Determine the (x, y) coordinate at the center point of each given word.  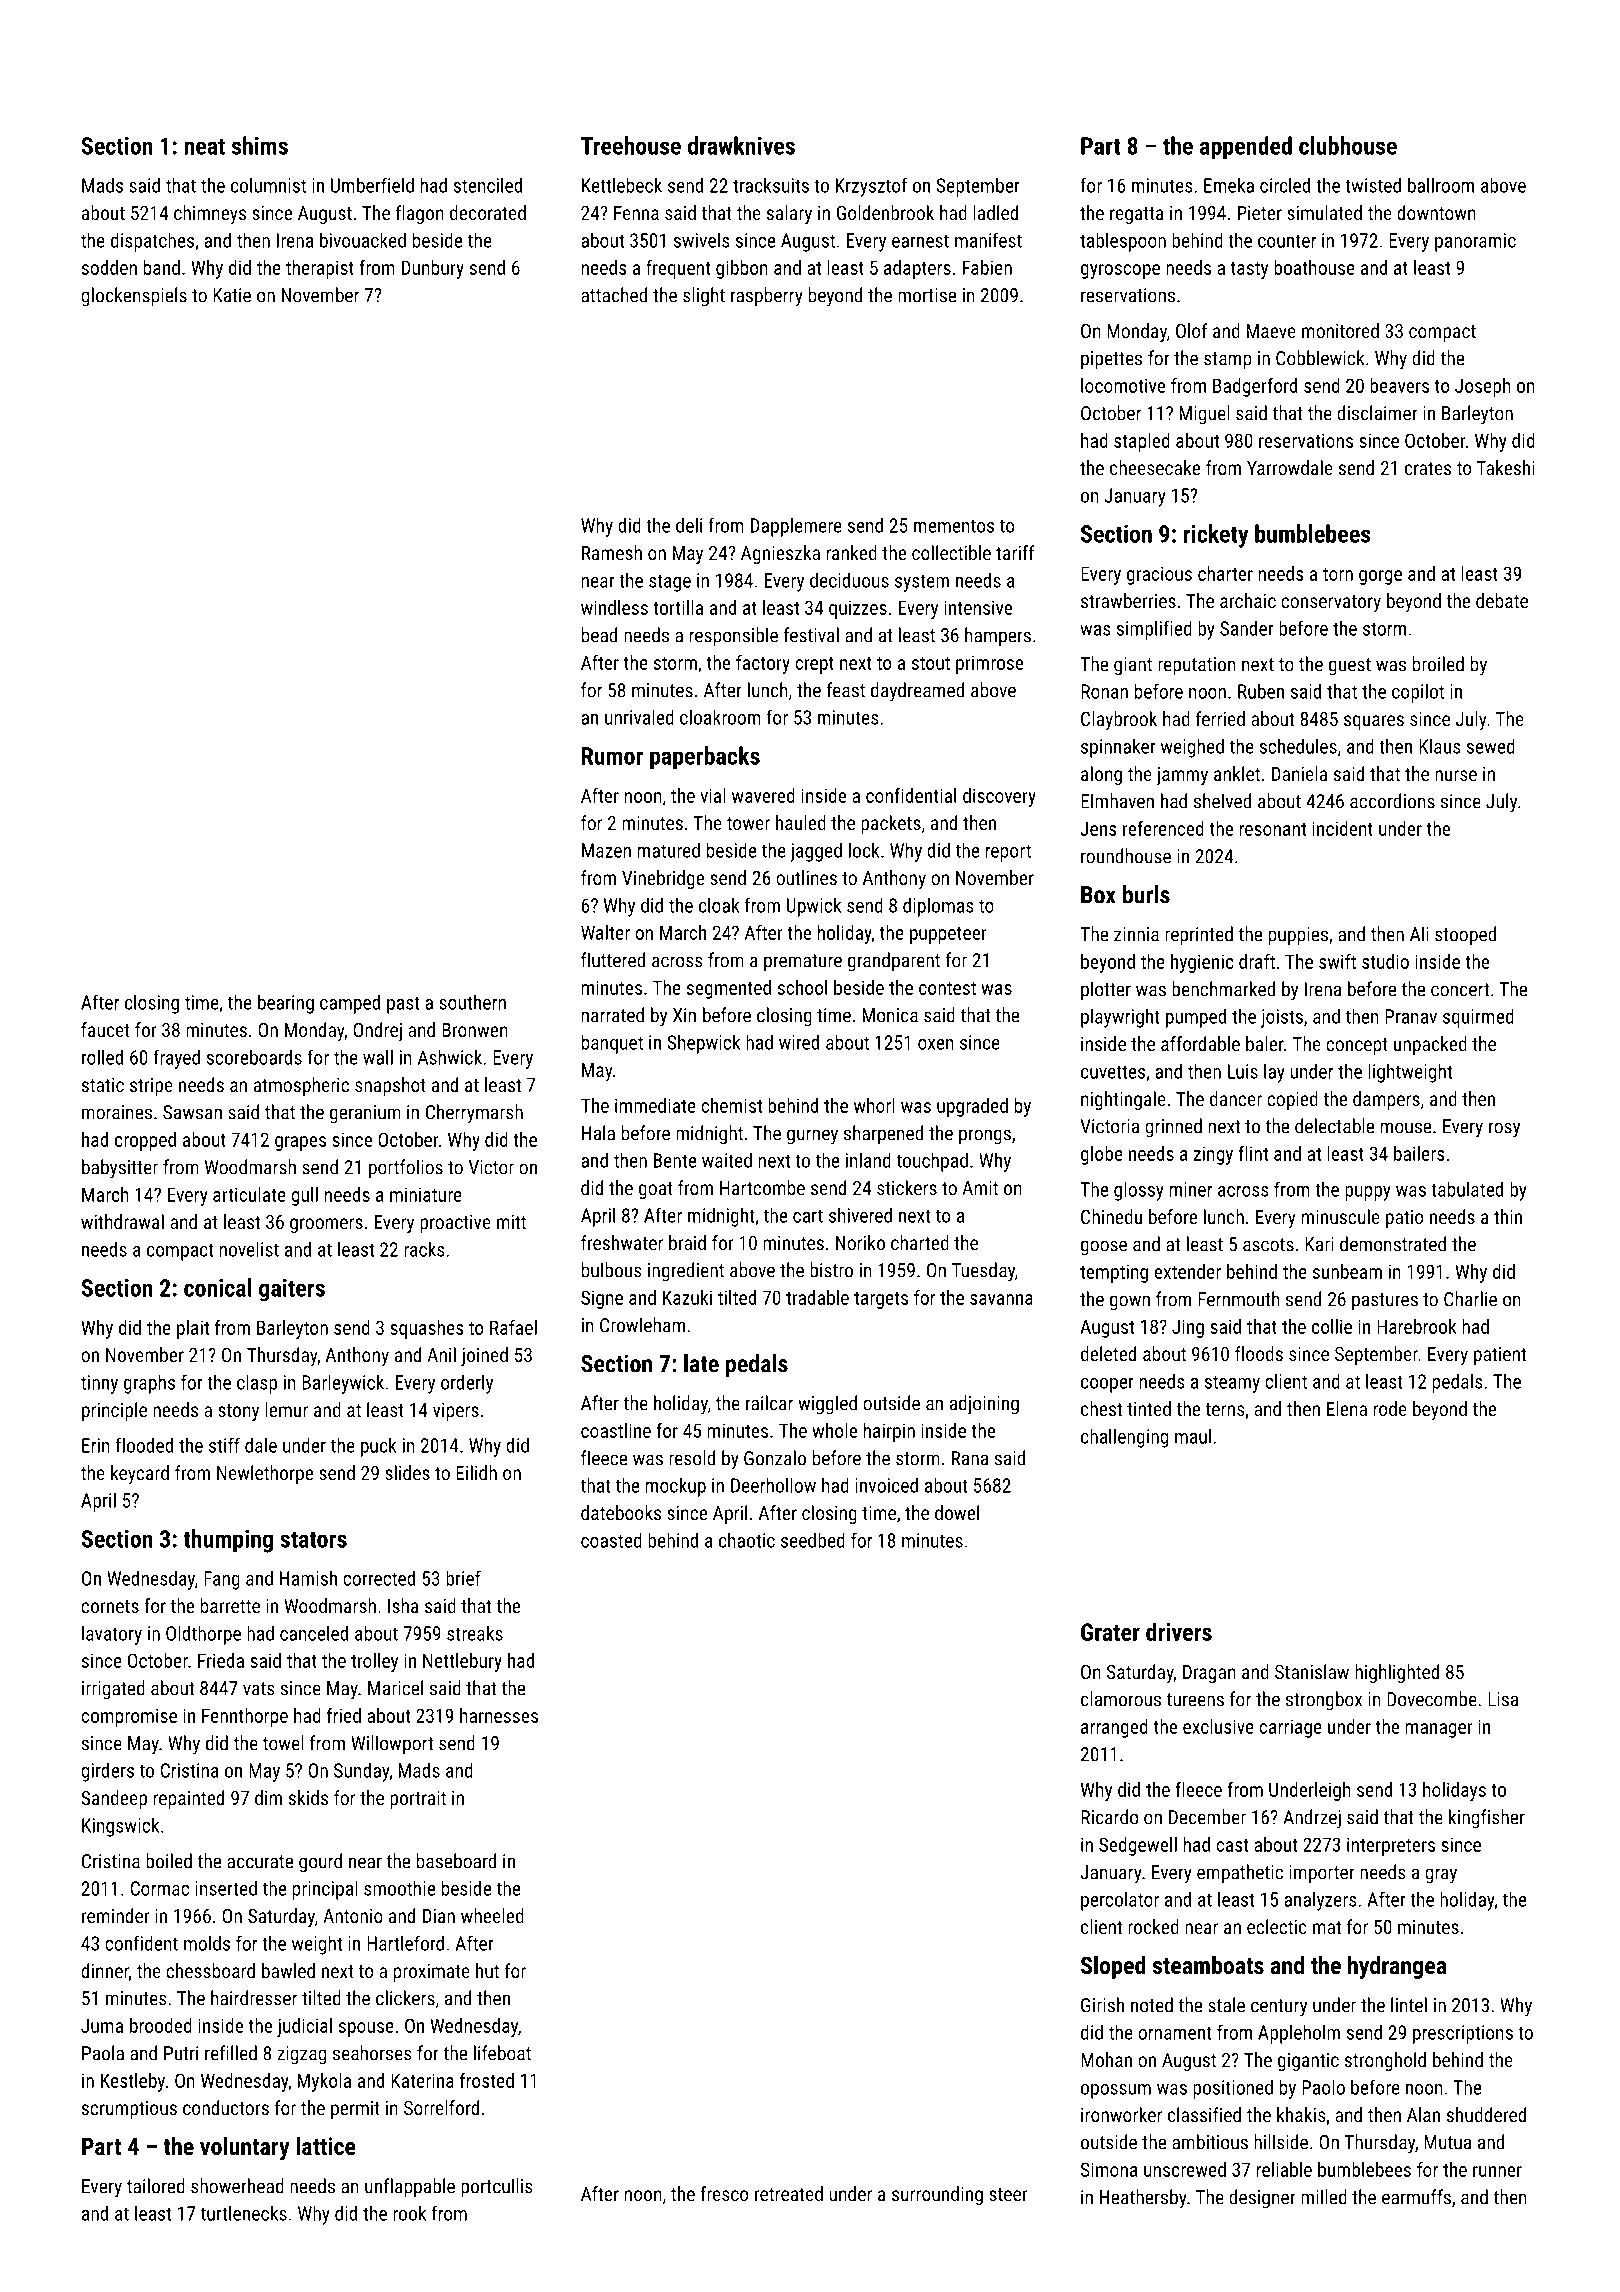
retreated (789, 2193)
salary (789, 214)
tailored (156, 2186)
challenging (1124, 1438)
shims (260, 145)
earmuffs (1416, 2197)
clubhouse (1348, 145)
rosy (1504, 1130)
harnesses (499, 1715)
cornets (110, 1606)
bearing (286, 1004)
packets (891, 824)
